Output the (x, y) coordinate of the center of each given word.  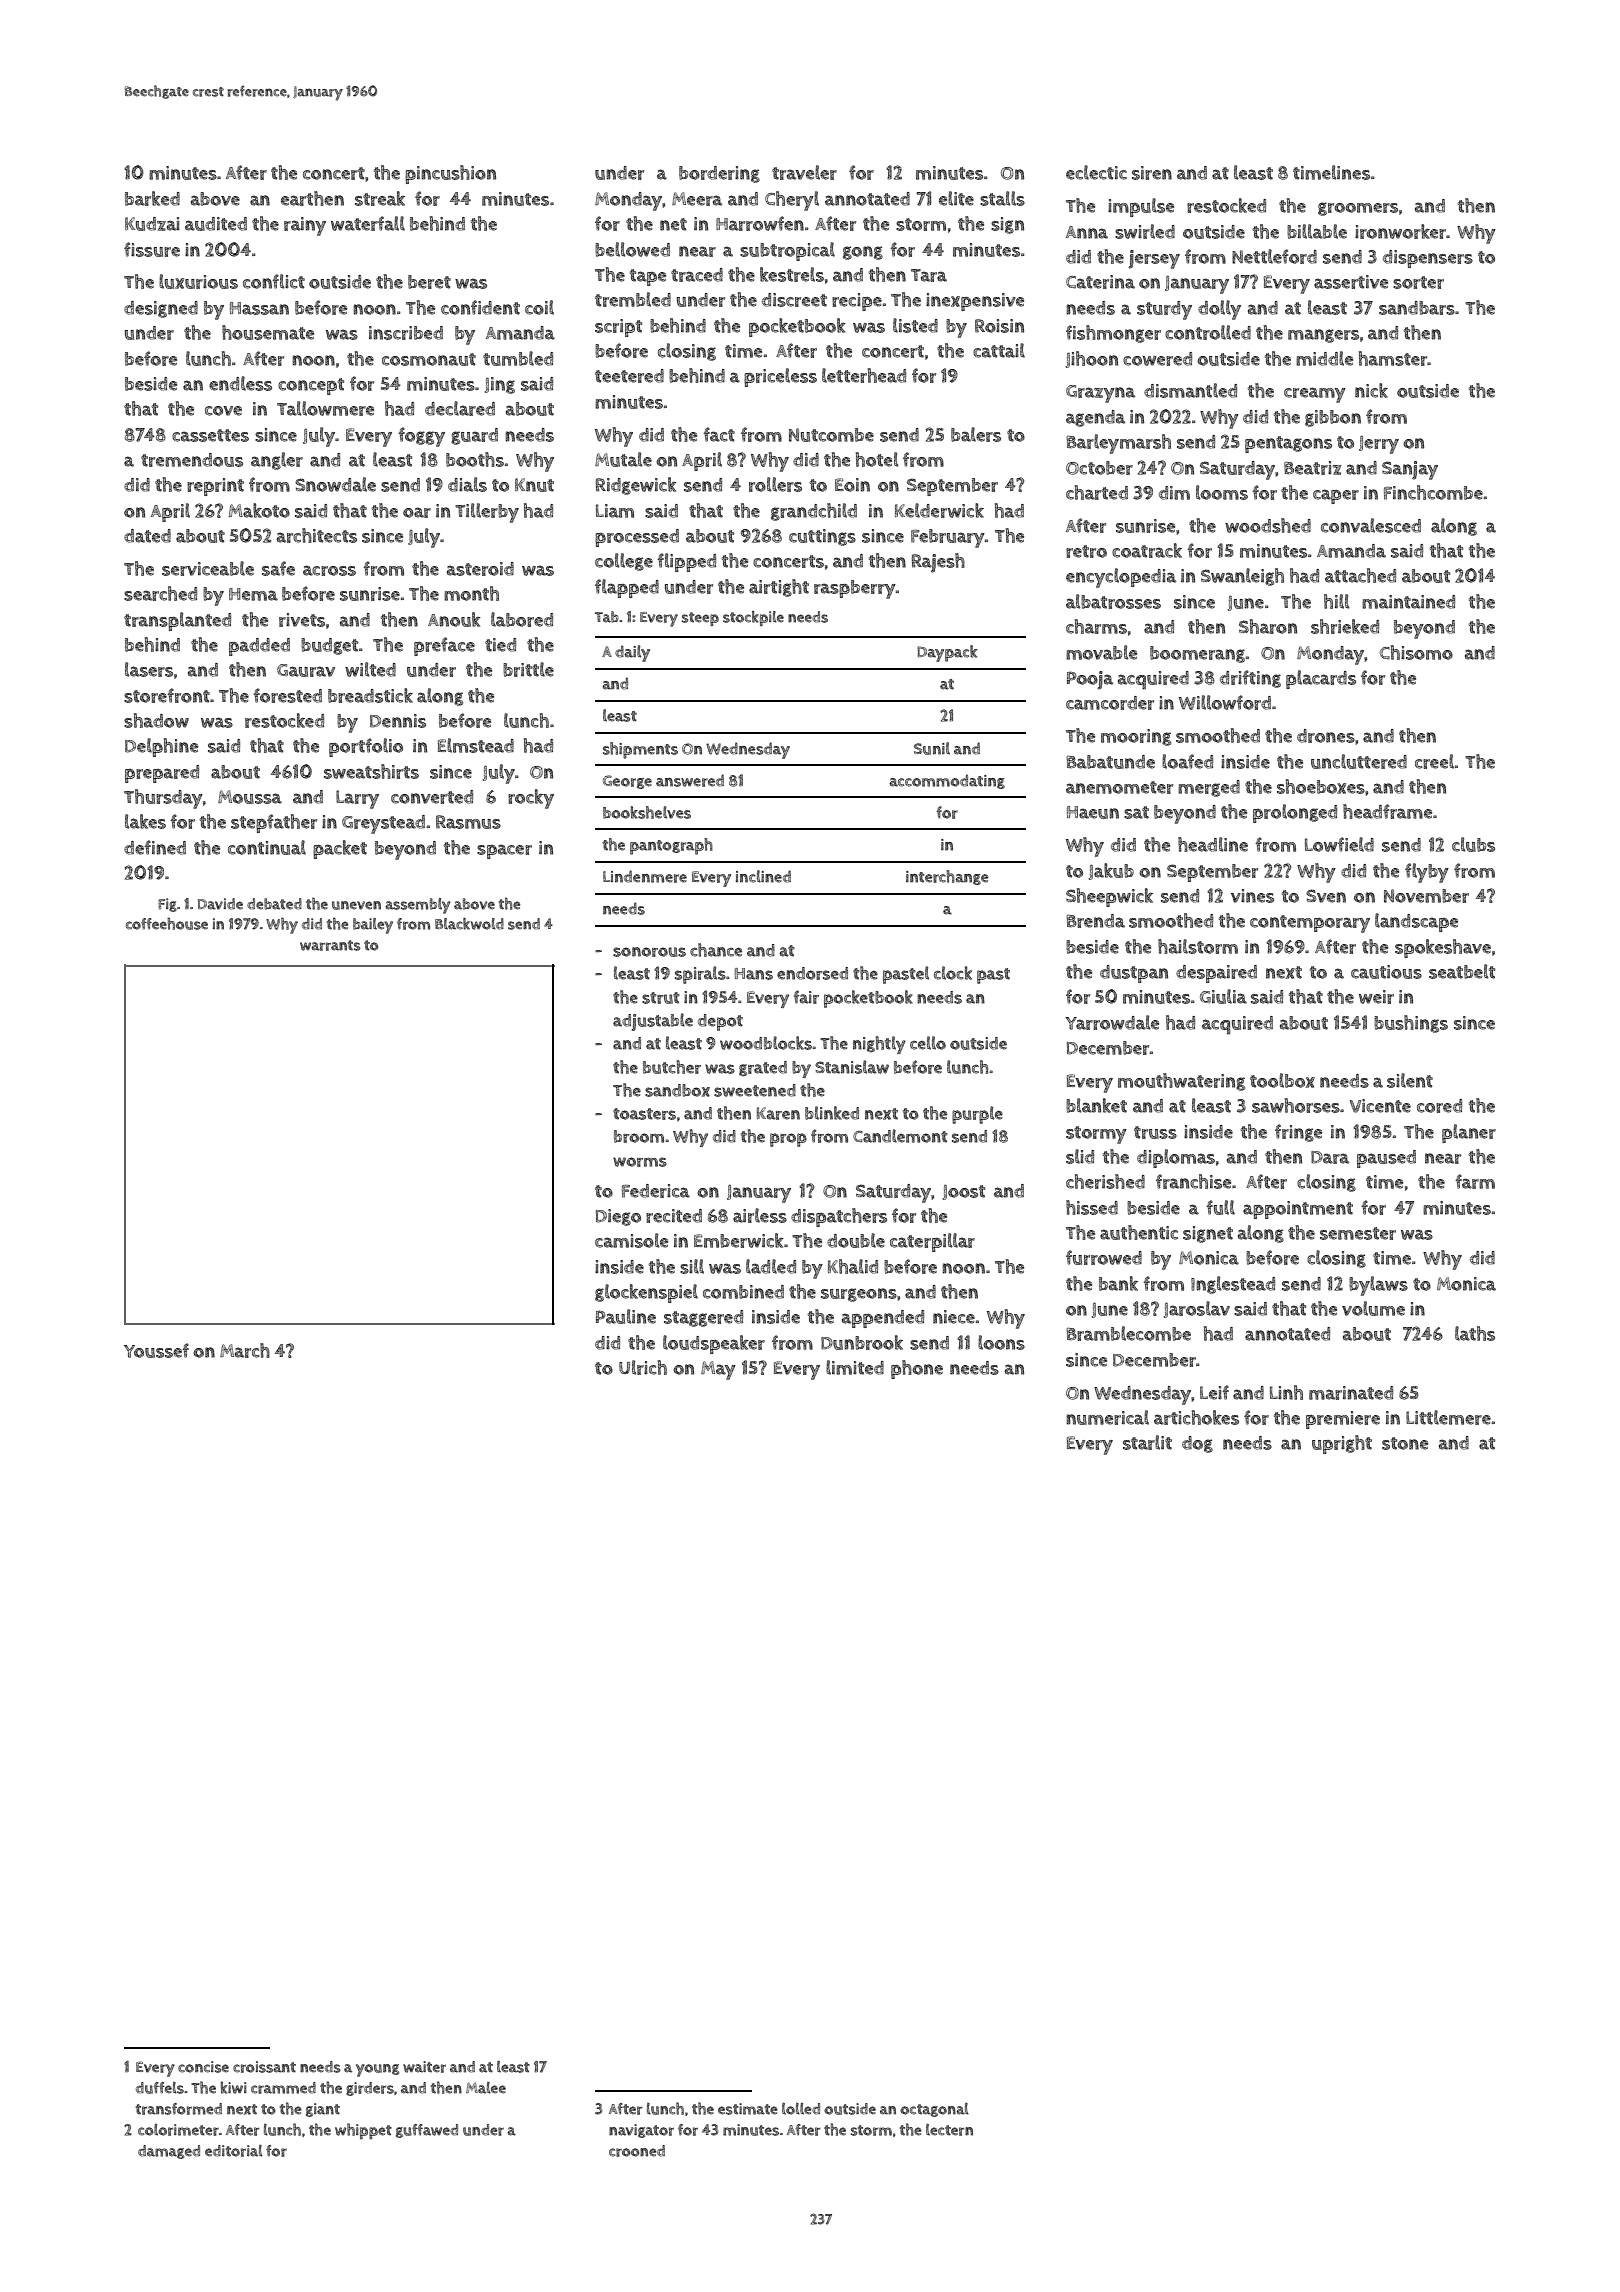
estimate (748, 2109)
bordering (719, 174)
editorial (234, 2151)
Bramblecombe (1129, 1333)
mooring (1136, 737)
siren (1152, 173)
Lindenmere (645, 876)
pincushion (450, 174)
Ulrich (643, 1367)
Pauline (626, 1316)
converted (432, 797)
